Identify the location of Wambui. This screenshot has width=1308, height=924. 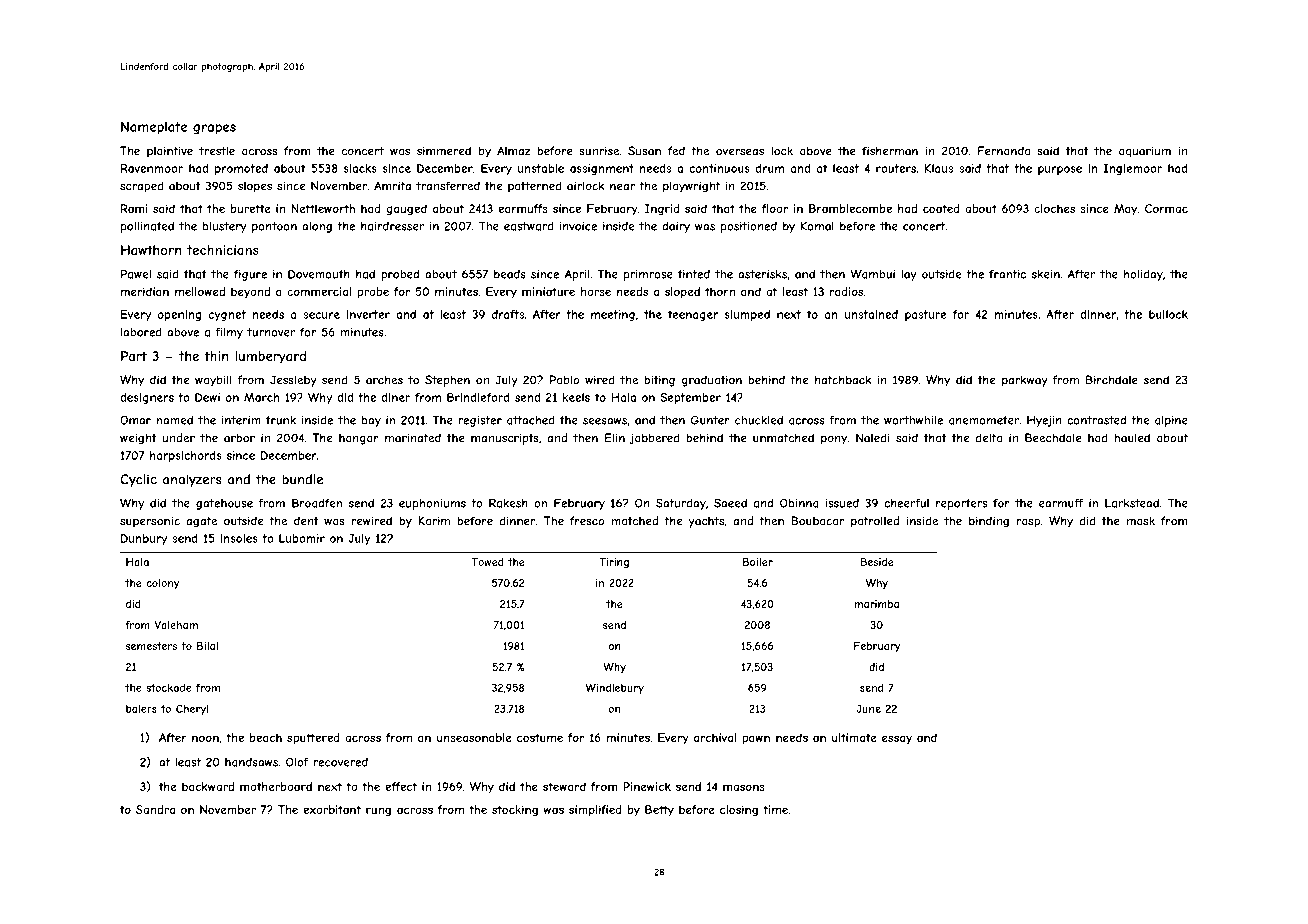
(872, 274).
